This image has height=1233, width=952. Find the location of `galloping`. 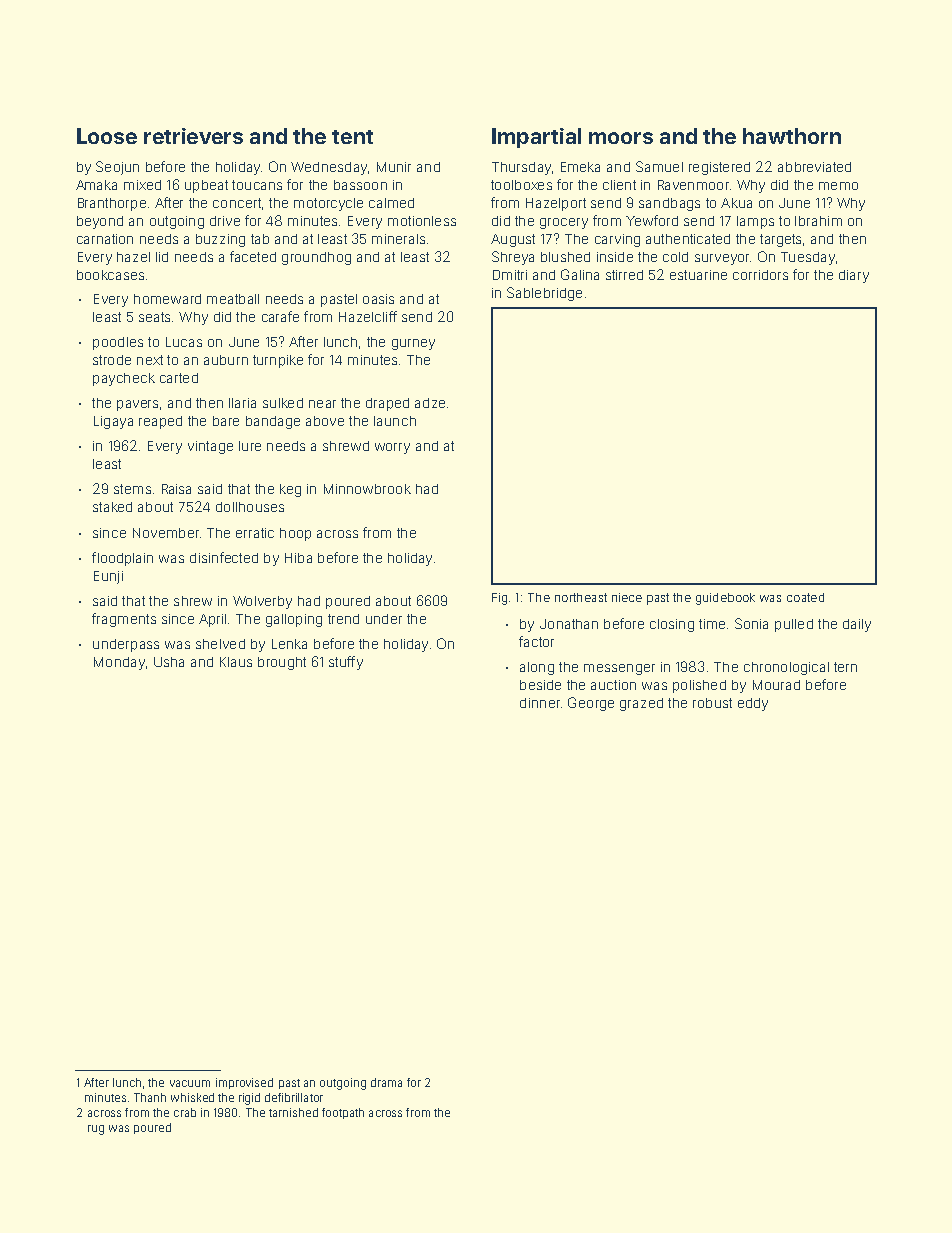

galloping is located at coordinates (294, 620).
